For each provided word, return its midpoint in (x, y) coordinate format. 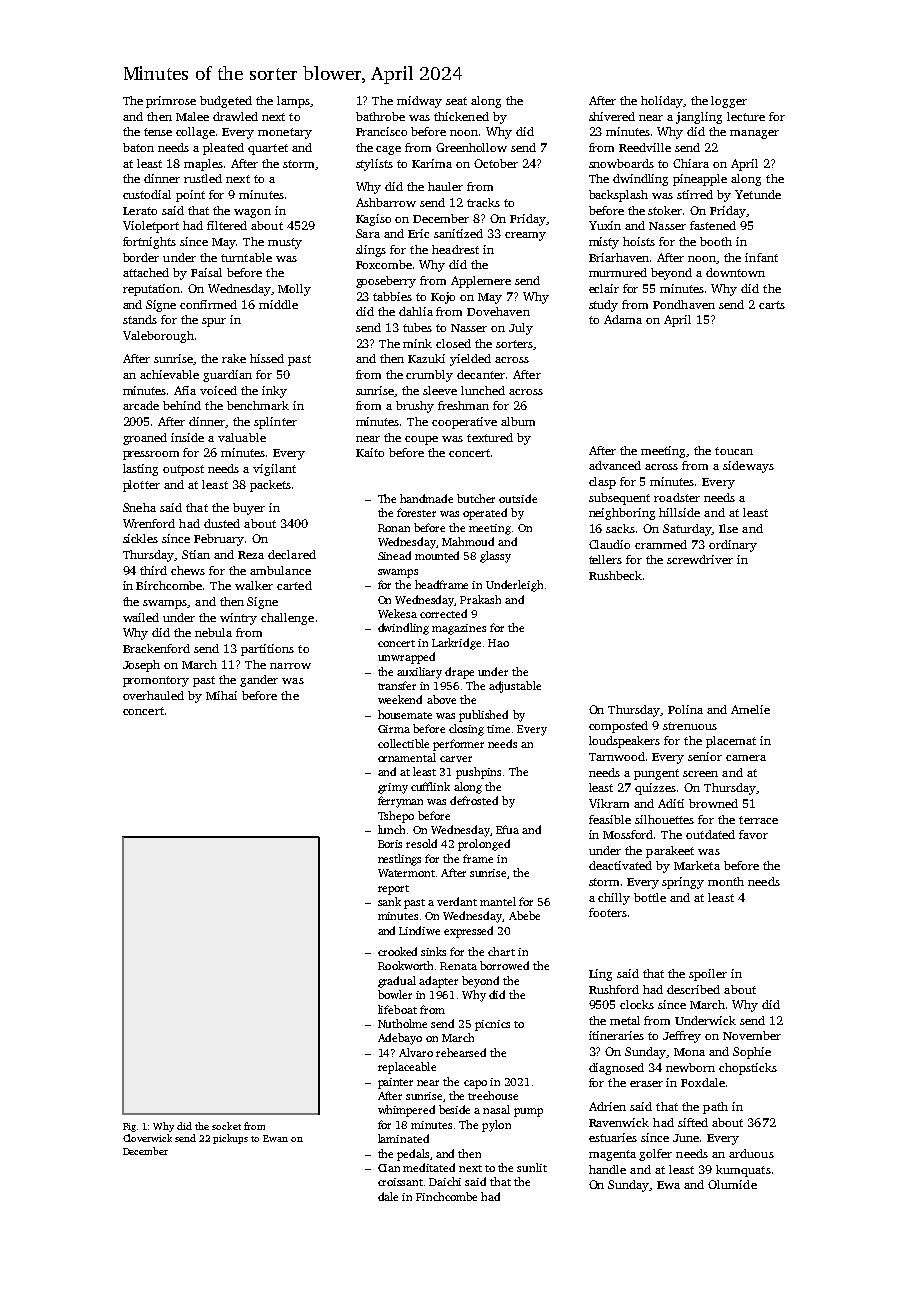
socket (226, 1126)
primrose (171, 102)
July (521, 329)
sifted (693, 1122)
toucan (734, 451)
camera (746, 758)
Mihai (221, 695)
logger (729, 102)
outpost (183, 470)
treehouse (493, 1095)
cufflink (430, 786)
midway (419, 102)
